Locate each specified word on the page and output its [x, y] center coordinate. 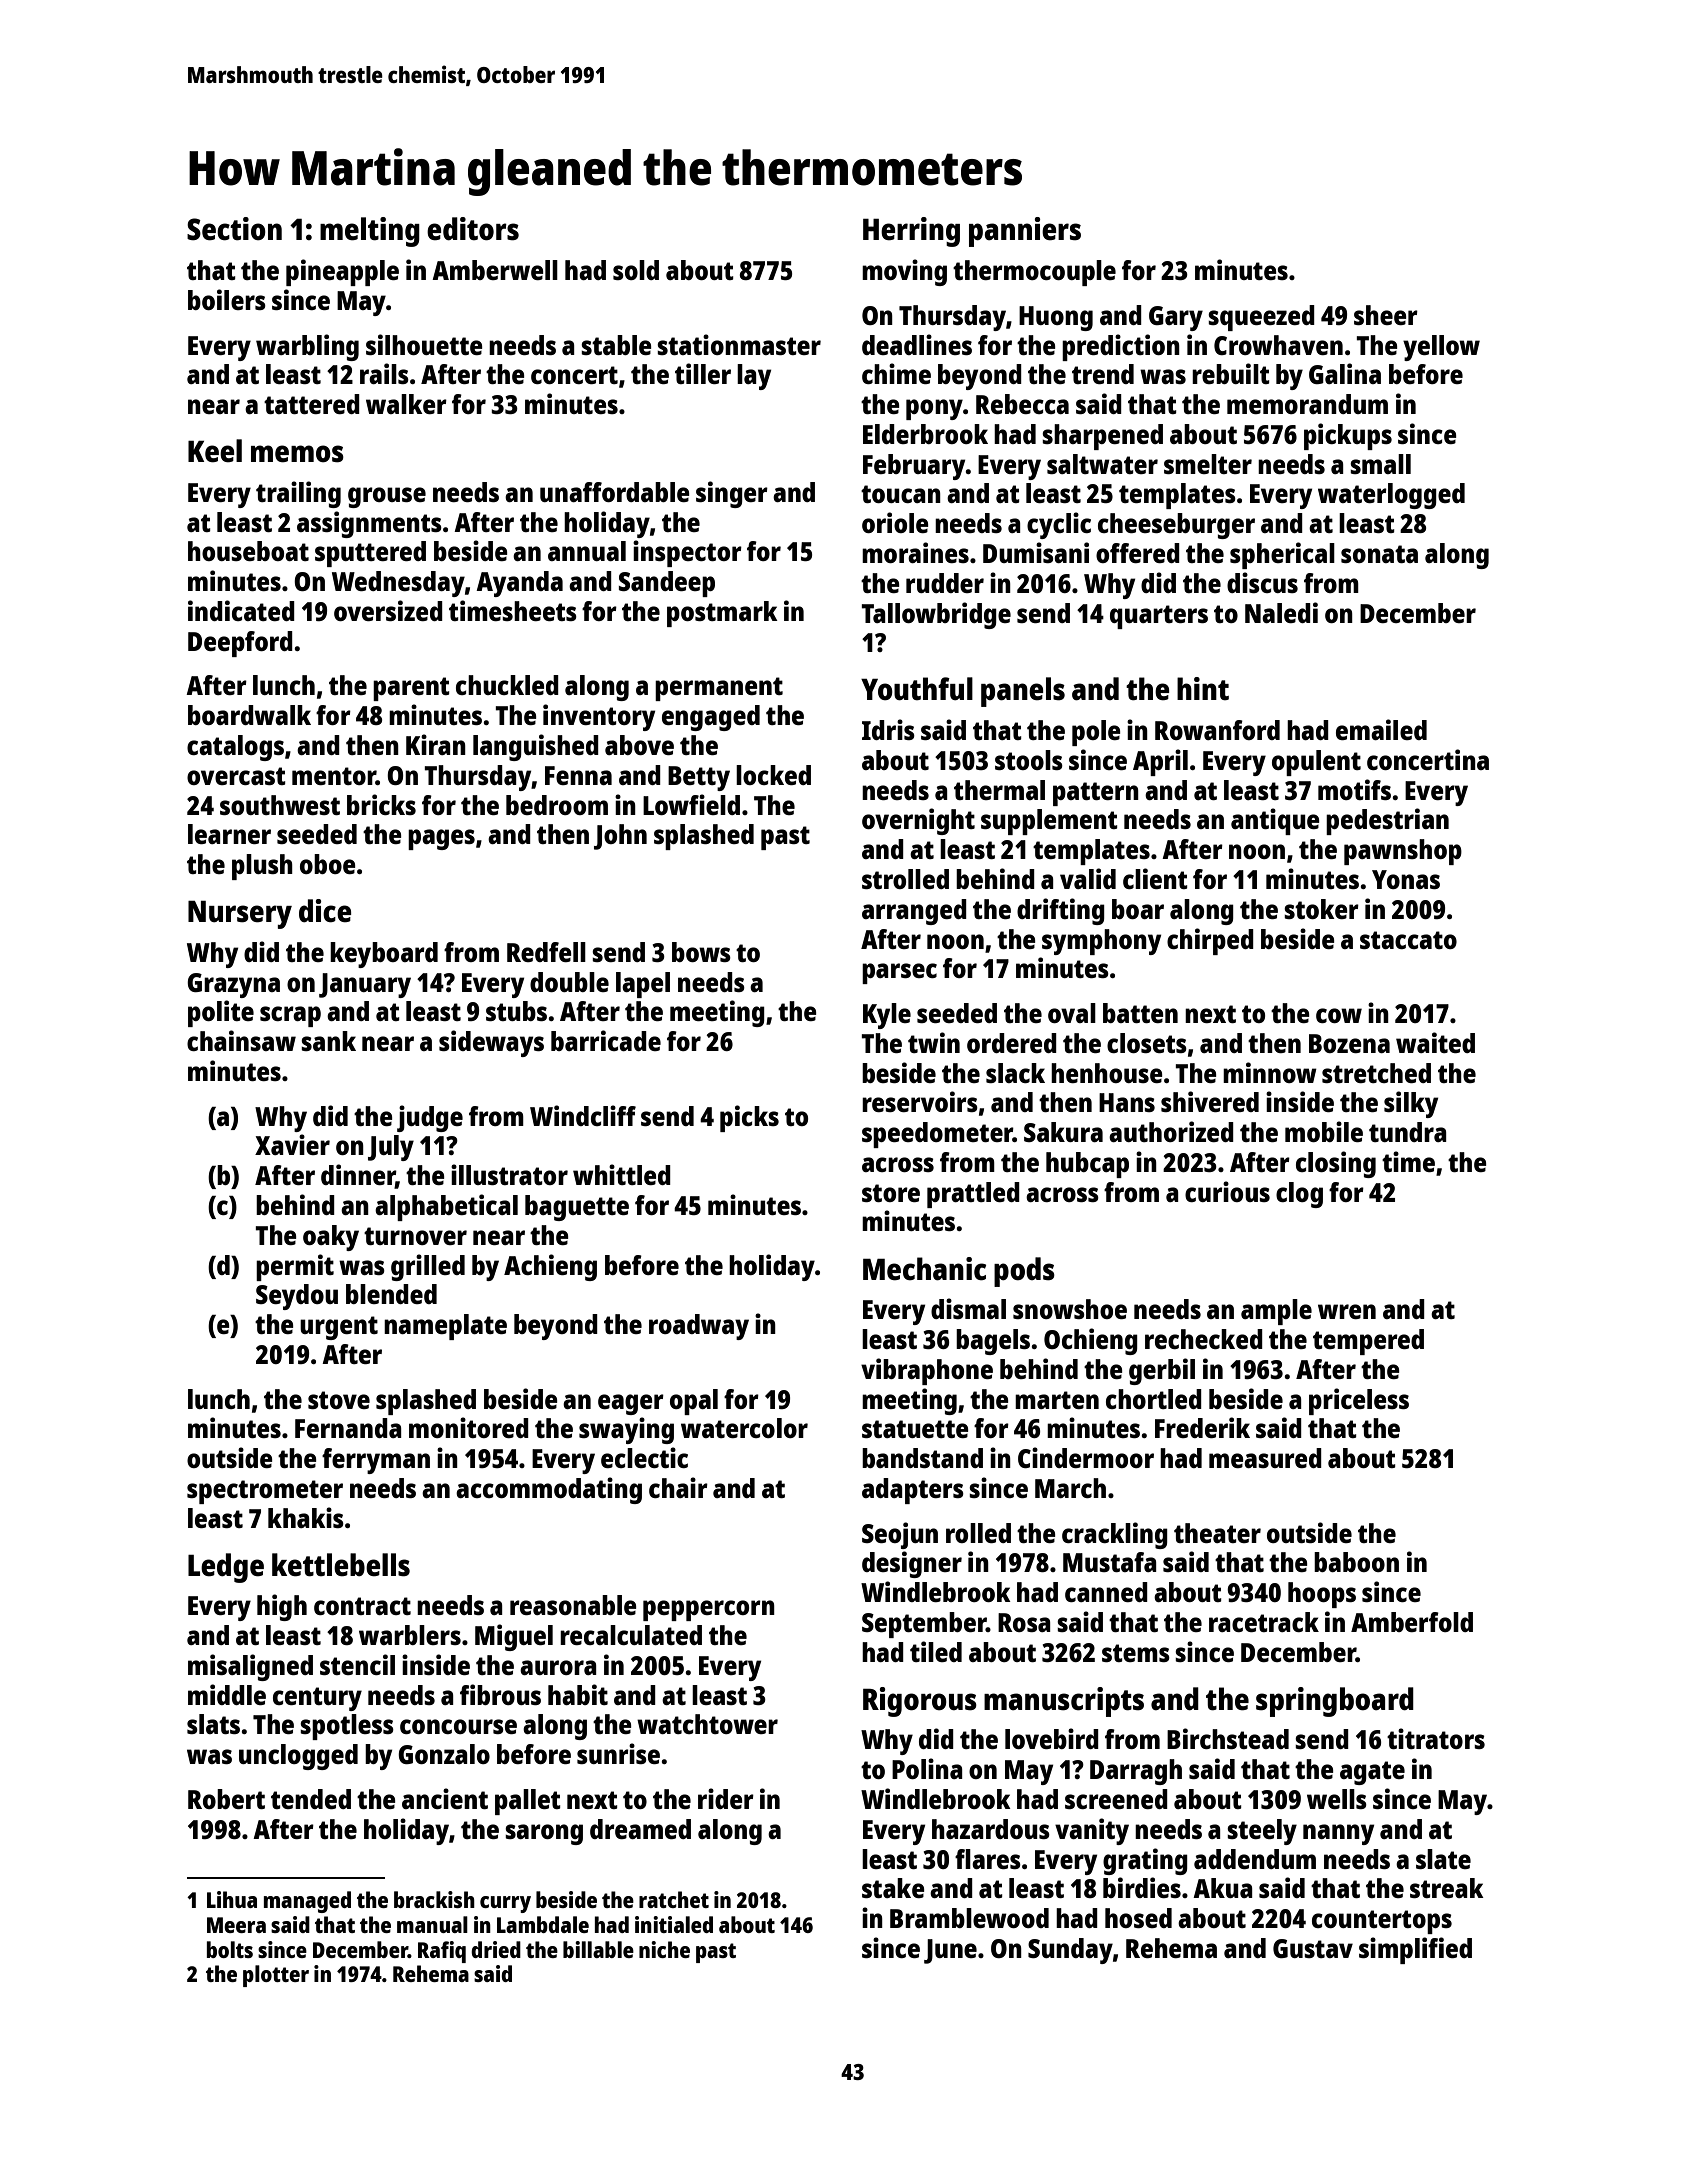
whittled [622, 1174]
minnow [1270, 1072]
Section [234, 228]
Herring [911, 232]
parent [411, 689]
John [620, 837]
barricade [606, 1040]
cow [1339, 1015]
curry [505, 1904]
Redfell [546, 952]
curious [1227, 1191]
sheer [1386, 315]
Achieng [550, 1267]
